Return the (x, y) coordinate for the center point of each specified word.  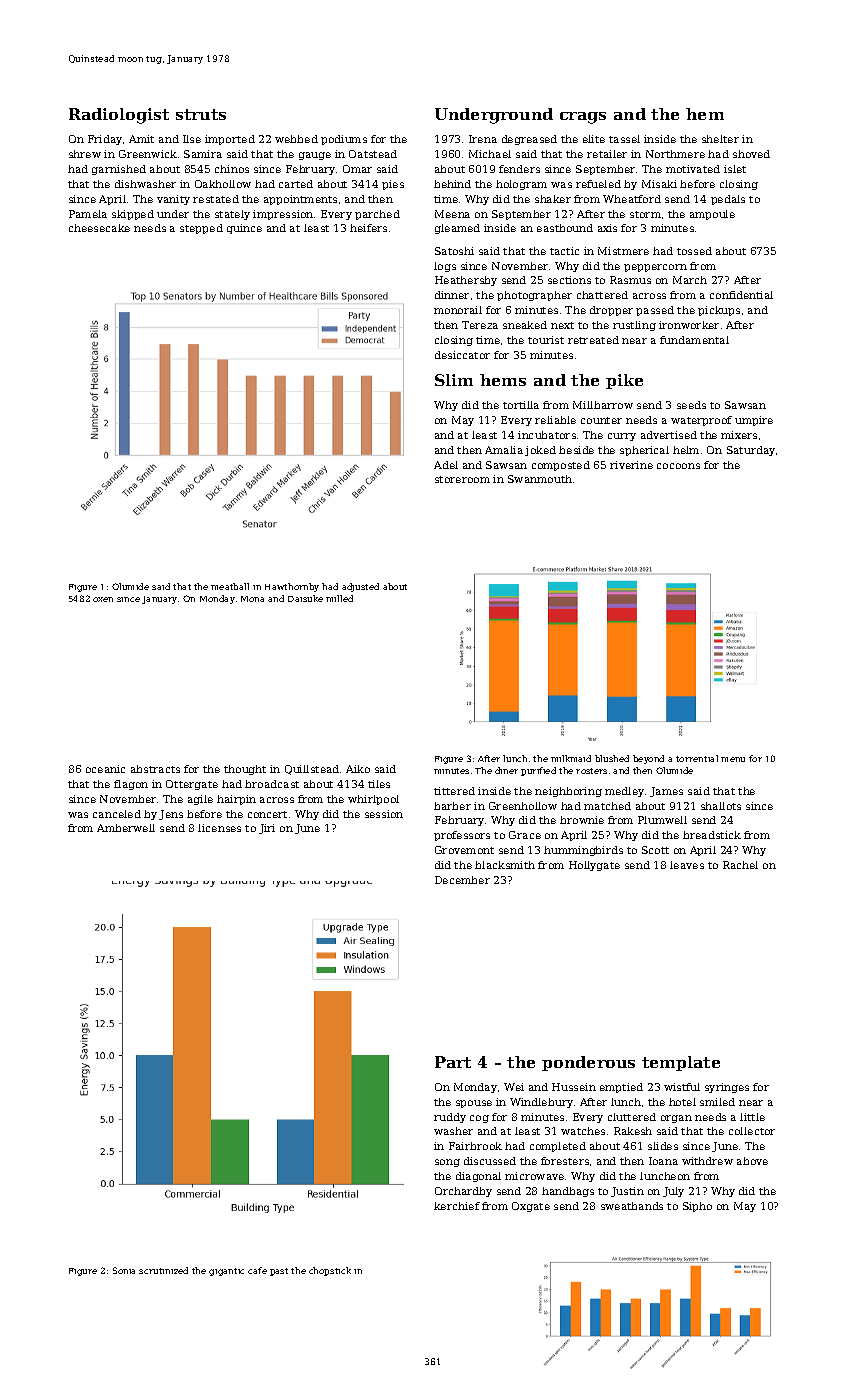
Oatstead (373, 154)
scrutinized (163, 1270)
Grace (525, 835)
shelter (720, 139)
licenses (219, 828)
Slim (454, 380)
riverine (631, 465)
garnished (119, 170)
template (681, 1063)
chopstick (330, 1271)
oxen (103, 599)
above (752, 1161)
